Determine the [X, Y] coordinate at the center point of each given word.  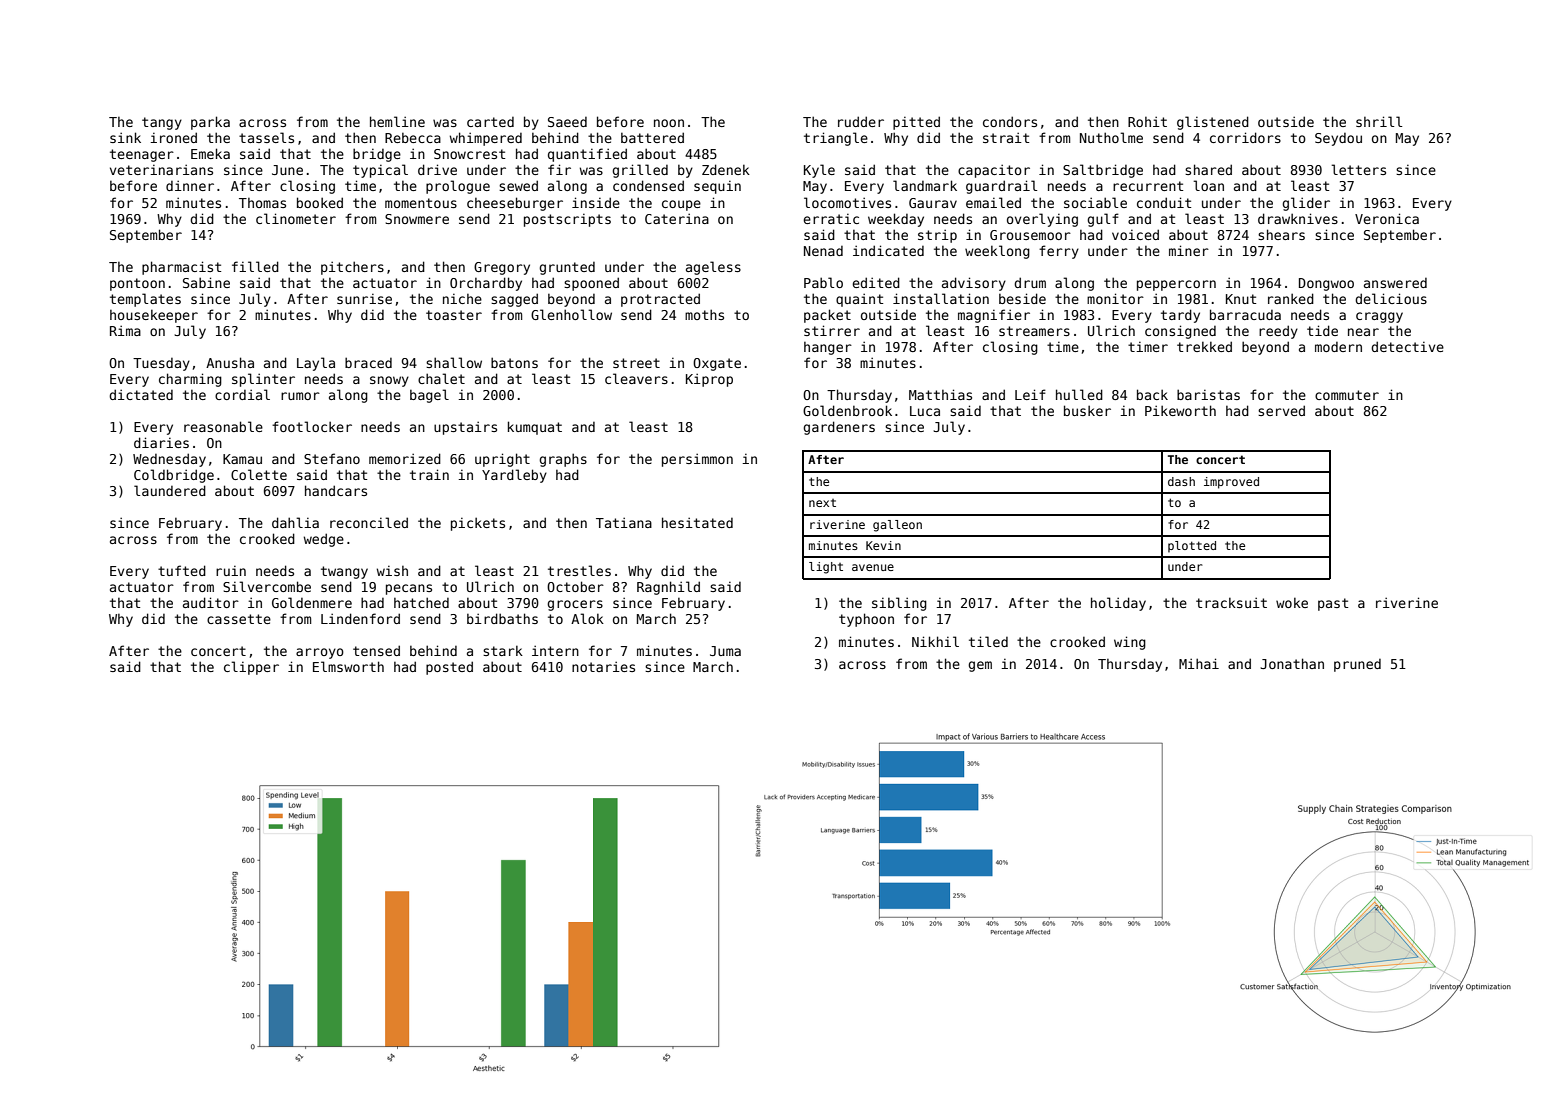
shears [1281, 234]
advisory [974, 284]
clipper [251, 668]
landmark [925, 185]
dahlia [295, 522]
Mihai [1199, 663]
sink [125, 137]
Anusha [230, 362]
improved [1231, 483]
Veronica [1387, 218]
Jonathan [1292, 663]
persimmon [697, 460]
